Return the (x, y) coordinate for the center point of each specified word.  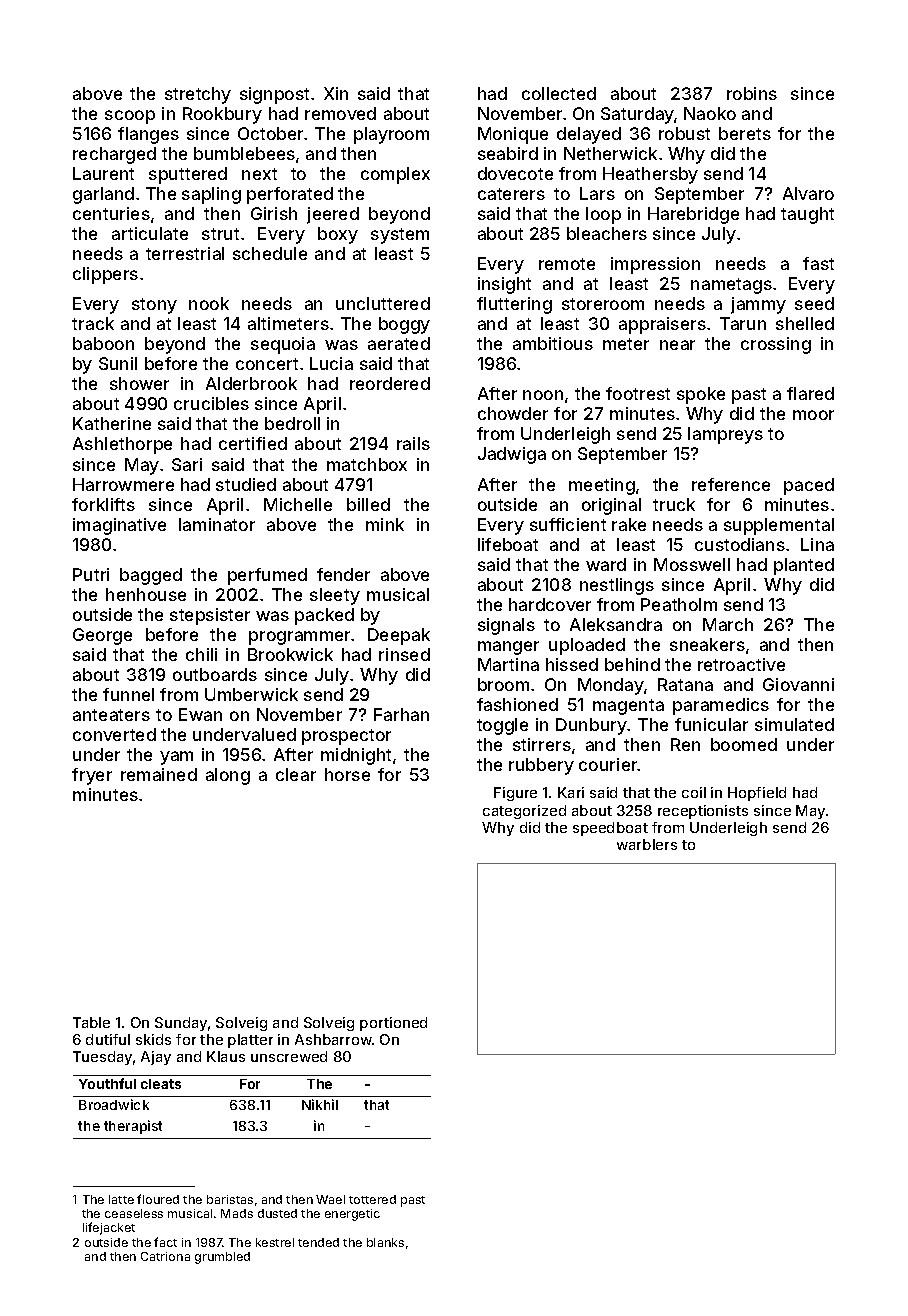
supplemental (779, 526)
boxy (338, 235)
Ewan (200, 714)
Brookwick (290, 654)
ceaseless (134, 1213)
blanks (385, 1242)
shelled (805, 323)
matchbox (367, 464)
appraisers (662, 325)
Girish (274, 213)
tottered (372, 1199)
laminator (217, 524)
